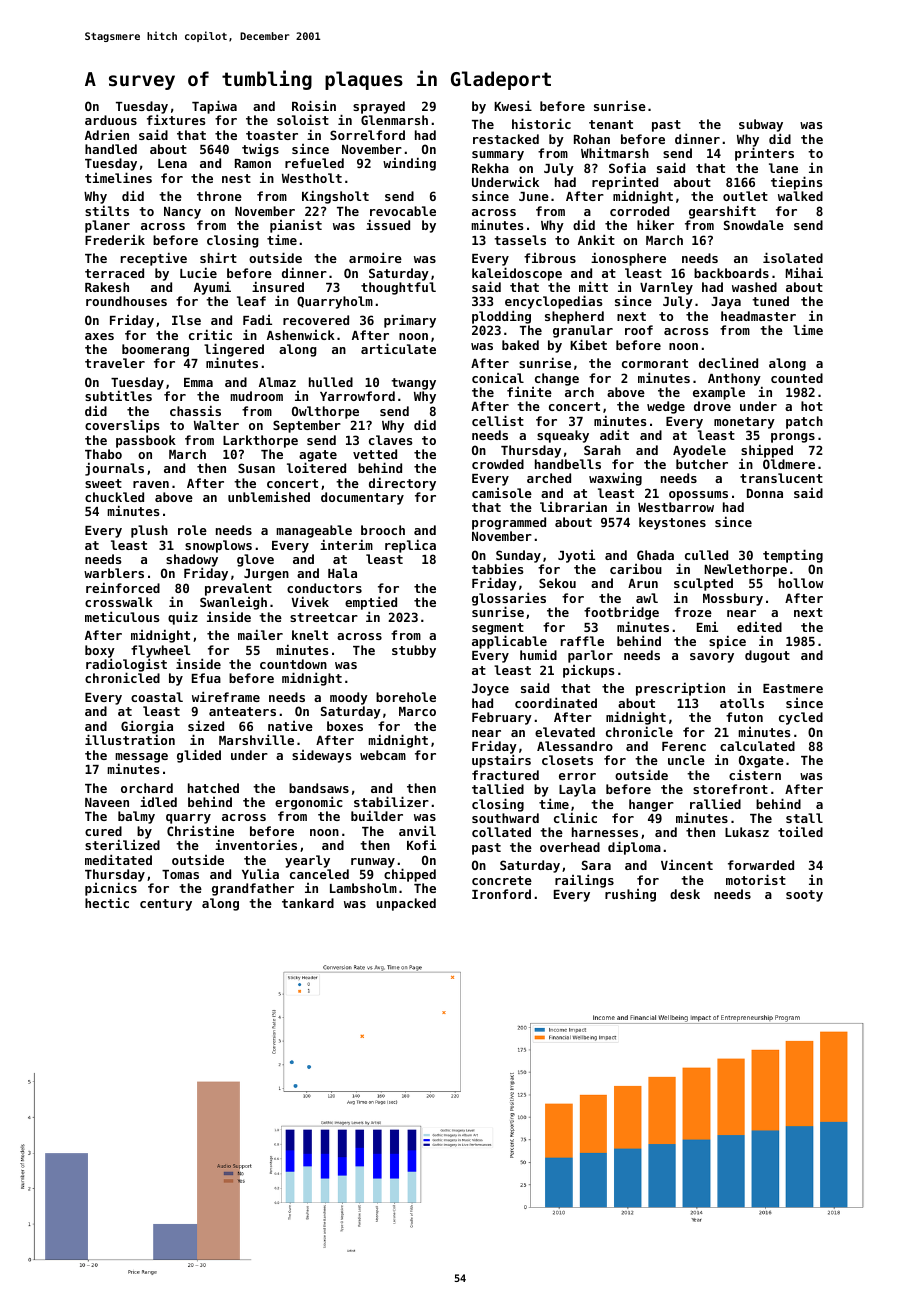 This document has width=908, height=1316. I want to click on documentary, so click(362, 498).
